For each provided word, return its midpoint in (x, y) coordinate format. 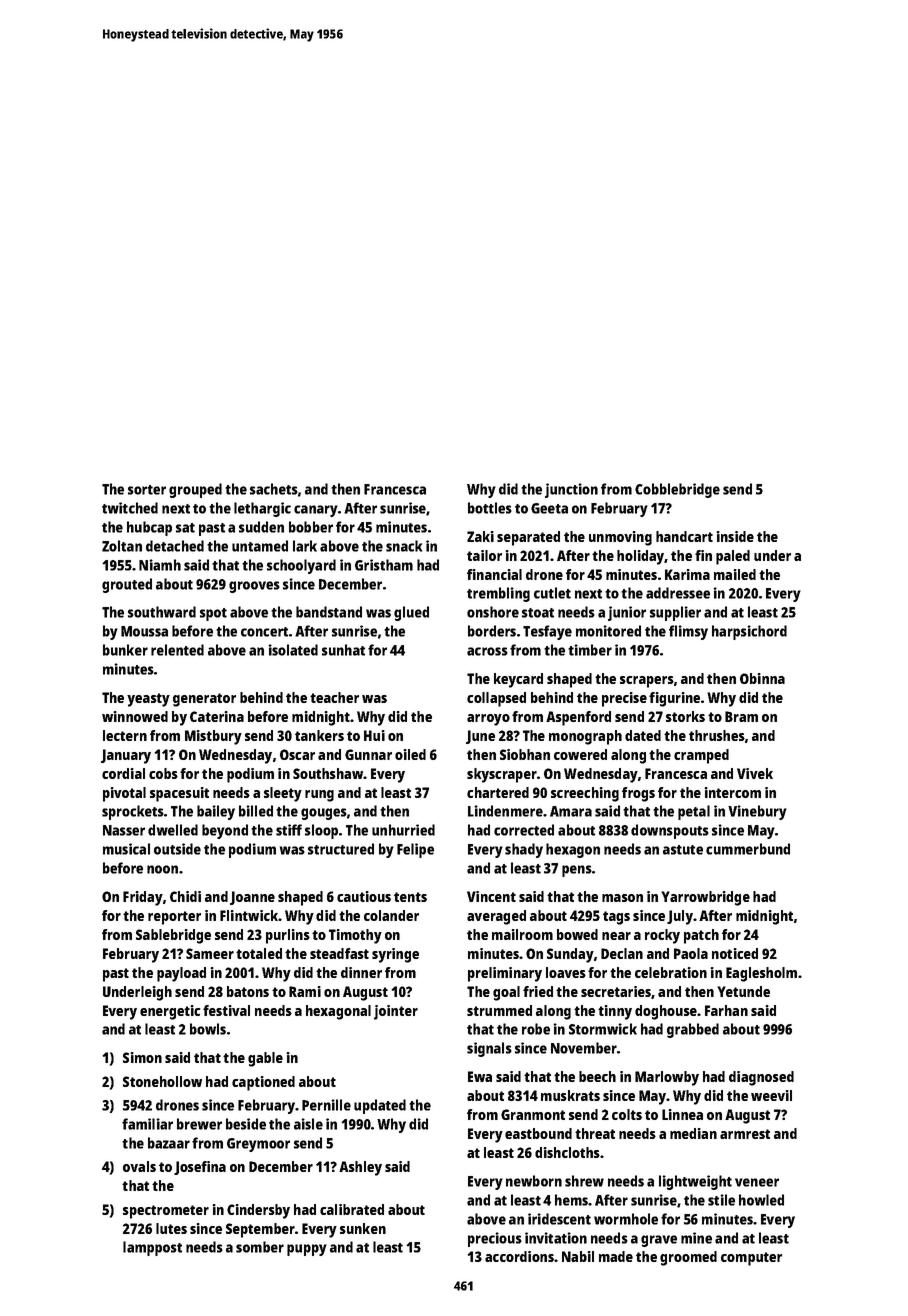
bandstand (329, 612)
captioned (263, 1083)
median (693, 1133)
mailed (735, 574)
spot (213, 614)
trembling (498, 594)
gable (265, 1059)
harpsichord (749, 632)
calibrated (352, 1209)
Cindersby (258, 1211)
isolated (293, 650)
